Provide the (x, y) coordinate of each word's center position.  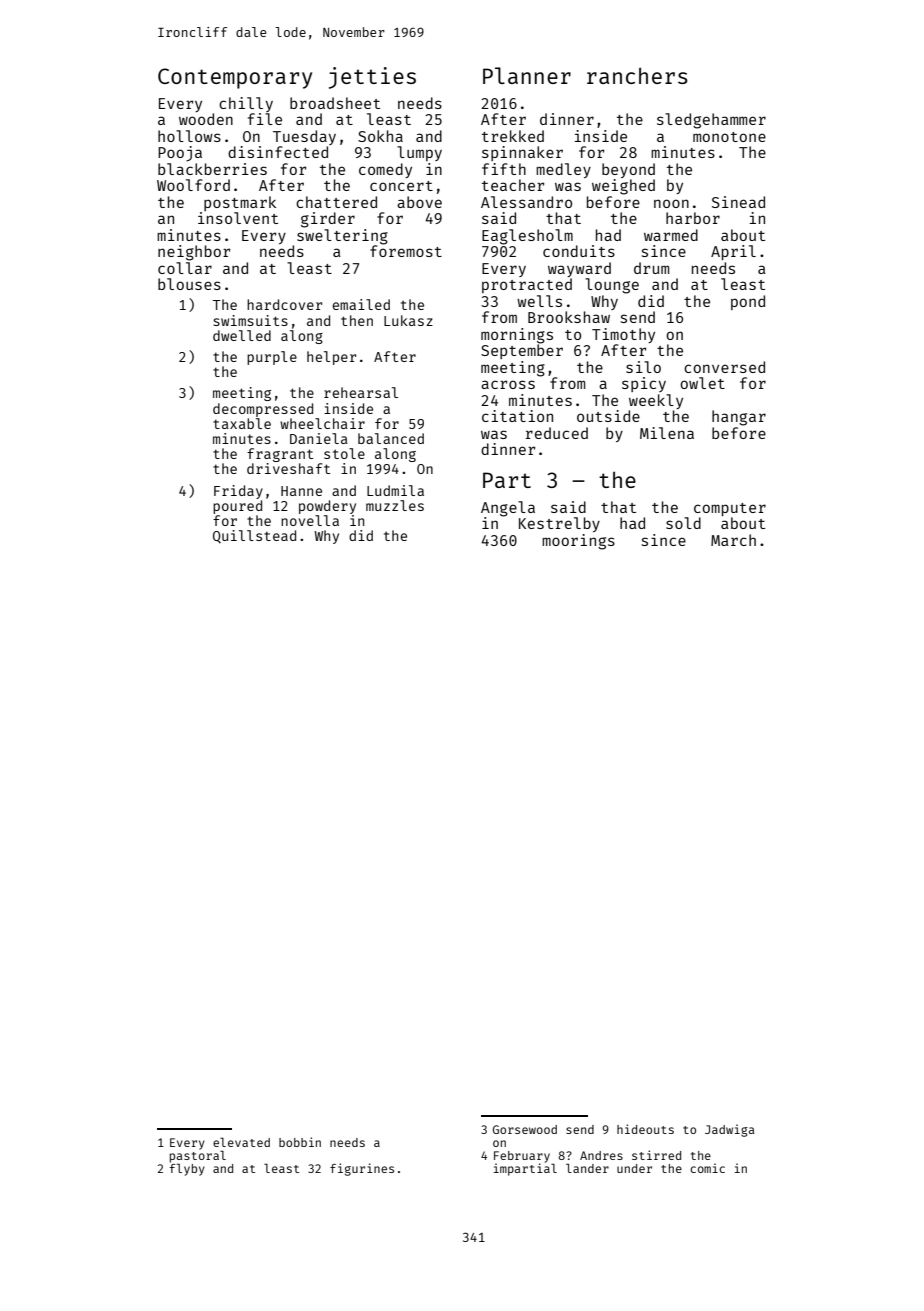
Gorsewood (525, 1129)
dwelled (242, 335)
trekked (513, 136)
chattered (336, 202)
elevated (241, 1142)
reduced (557, 433)
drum (651, 268)
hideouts (645, 1129)
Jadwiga (730, 1130)
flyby (187, 1169)
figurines (362, 1169)
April (733, 252)
